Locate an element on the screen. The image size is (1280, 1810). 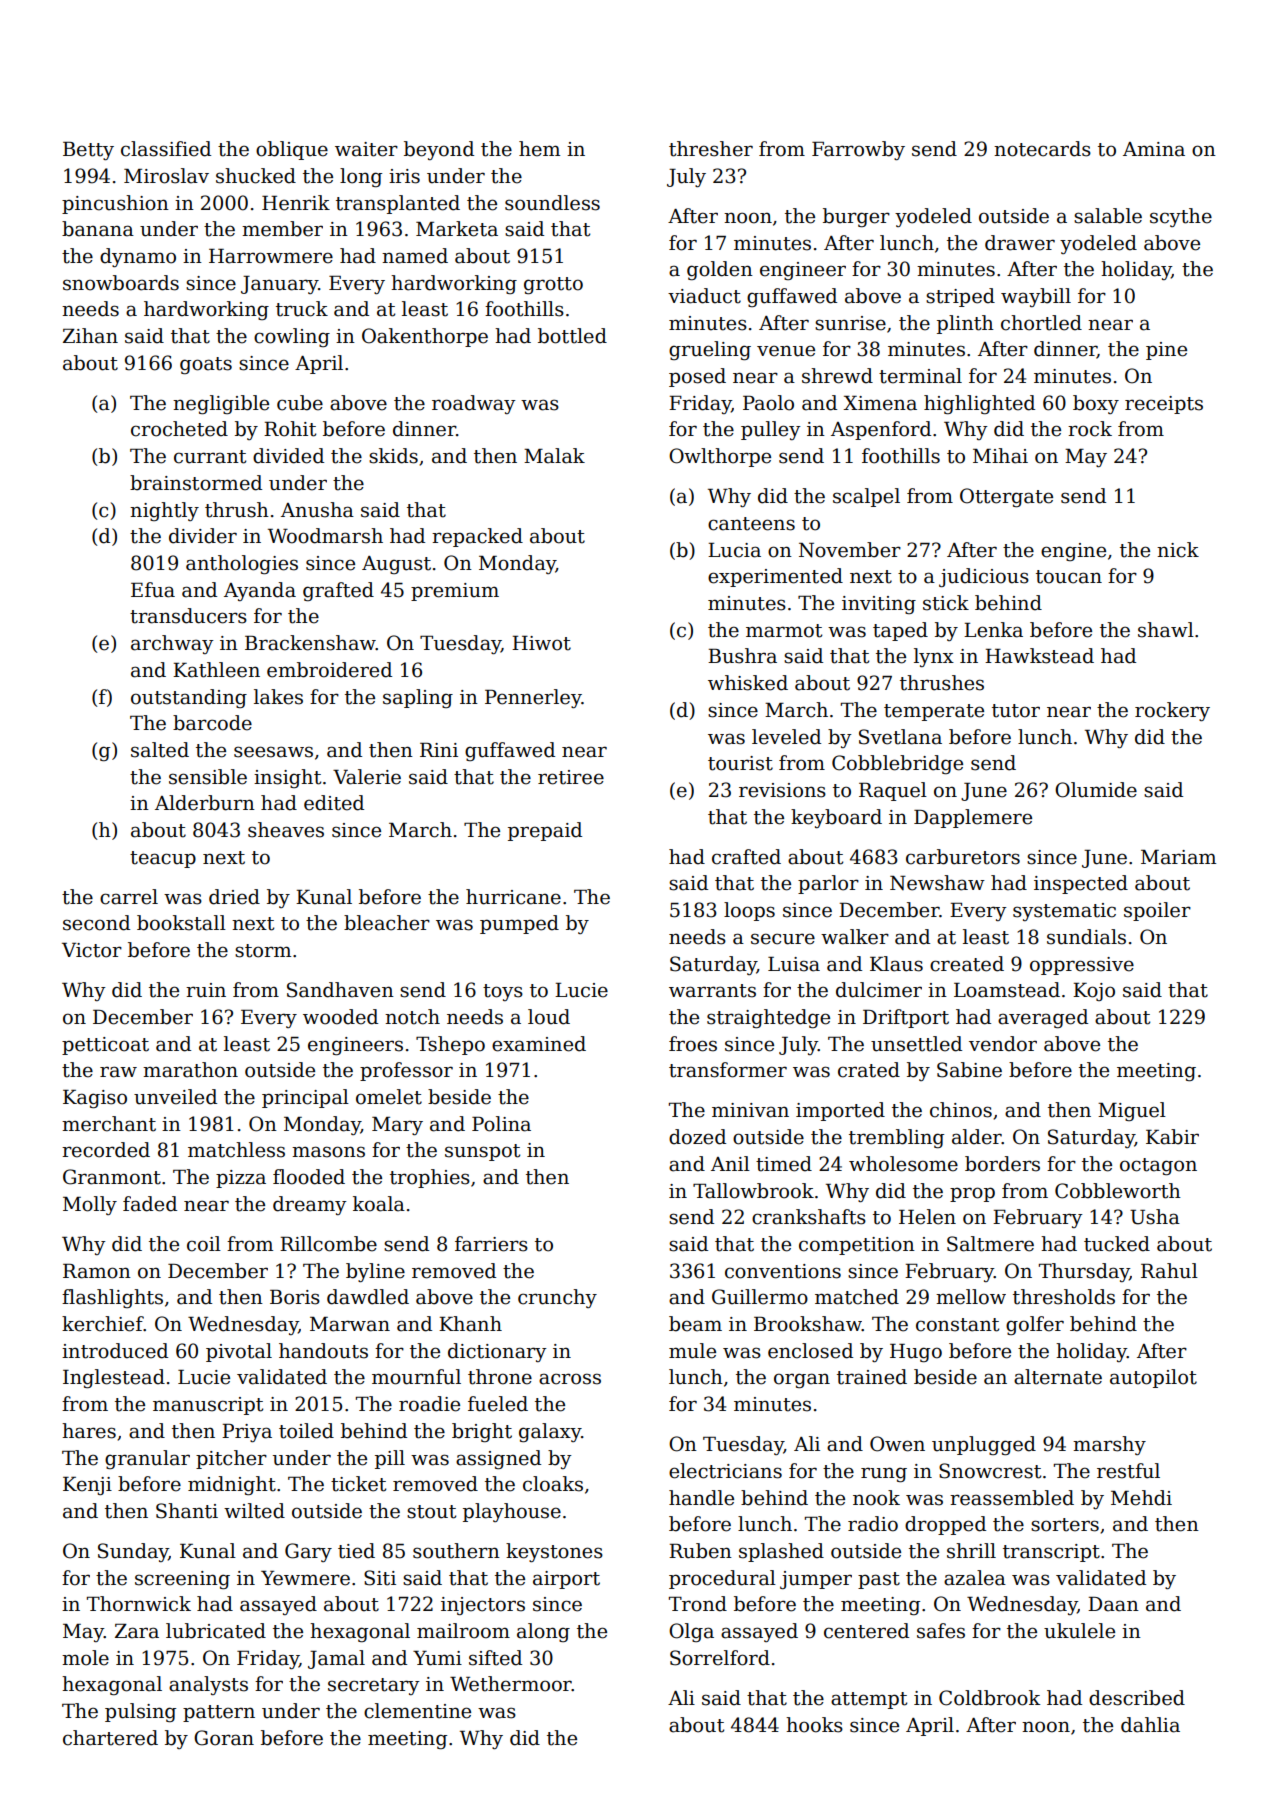
pumped is located at coordinates (519, 924).
